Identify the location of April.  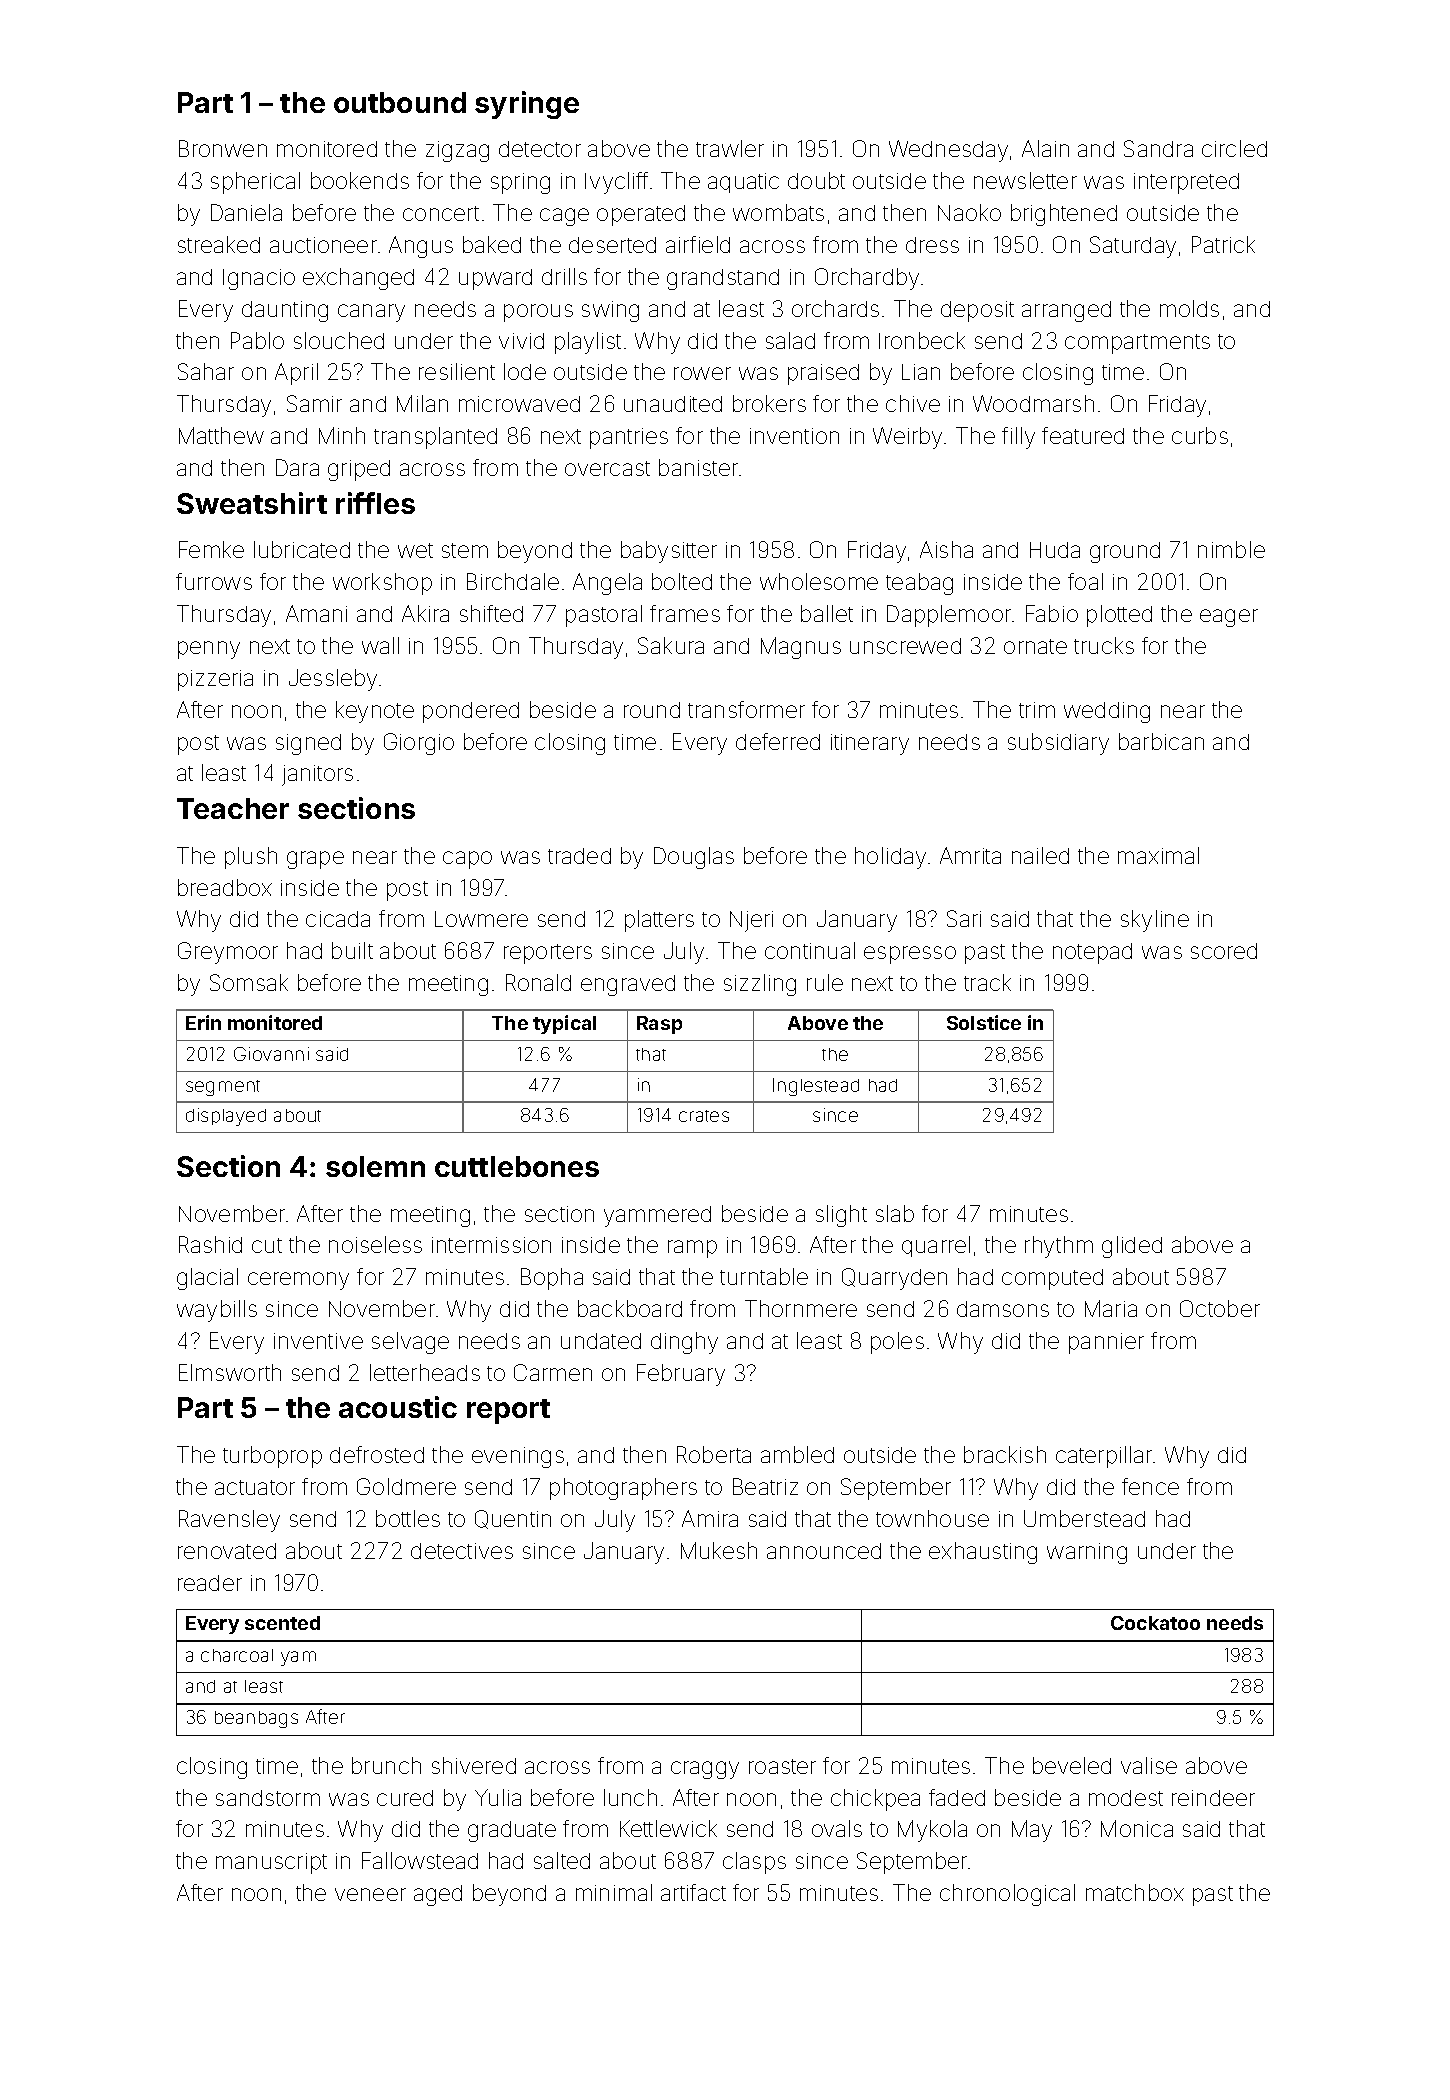
(296, 374).
